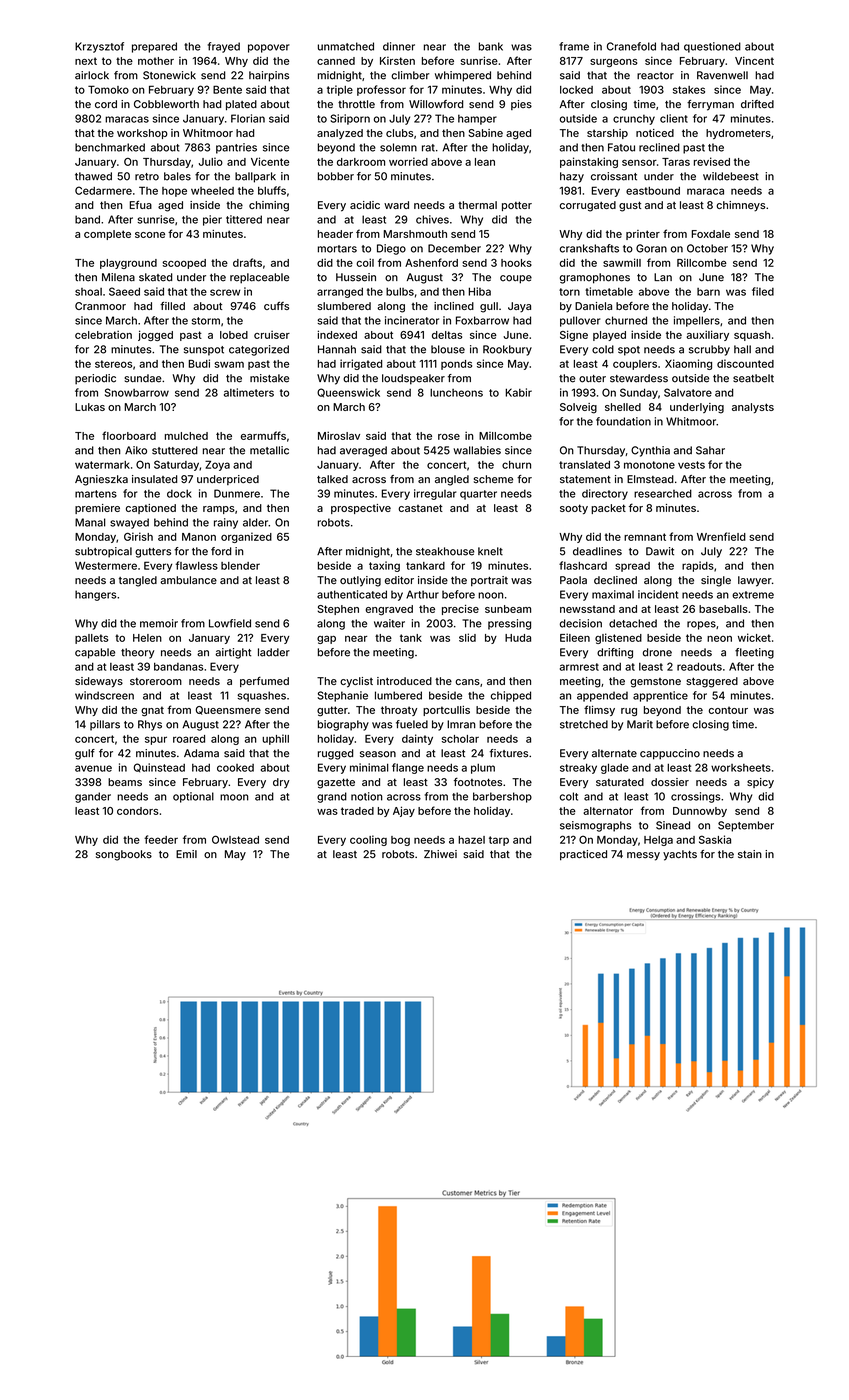 This screenshot has width=849, height=1400. What do you see at coordinates (440, 854) in the screenshot?
I see `Zhiwei` at bounding box center [440, 854].
